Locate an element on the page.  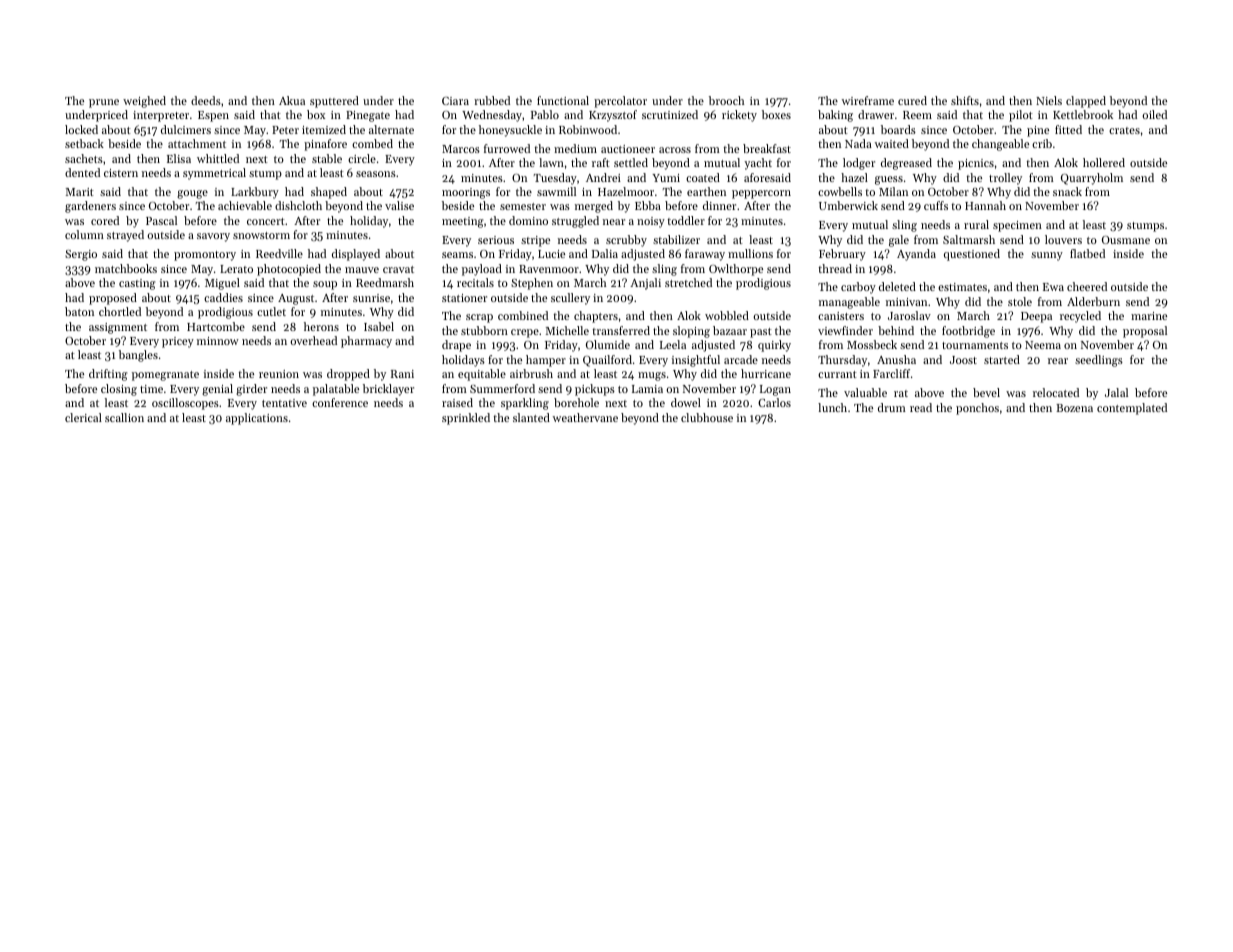
casting is located at coordinates (137, 284).
